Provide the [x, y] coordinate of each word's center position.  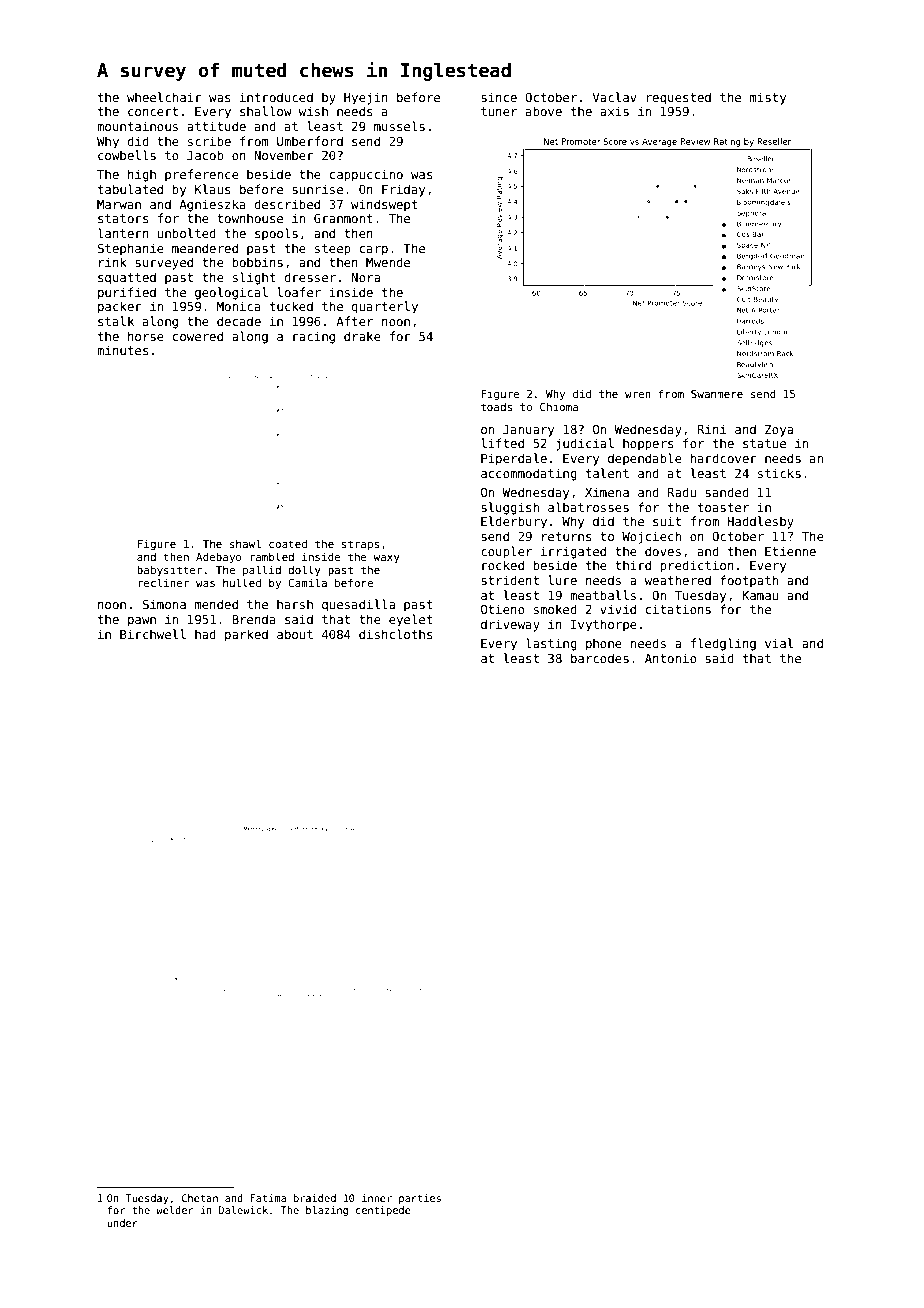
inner [377, 1198]
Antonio [671, 658]
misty [768, 98]
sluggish [510, 508]
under [122, 1223]
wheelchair [164, 97]
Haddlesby [760, 522]
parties [420, 1199]
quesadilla [358, 605]
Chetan [200, 1198]
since [499, 97]
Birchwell [153, 634]
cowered [198, 336]
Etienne [790, 551]
